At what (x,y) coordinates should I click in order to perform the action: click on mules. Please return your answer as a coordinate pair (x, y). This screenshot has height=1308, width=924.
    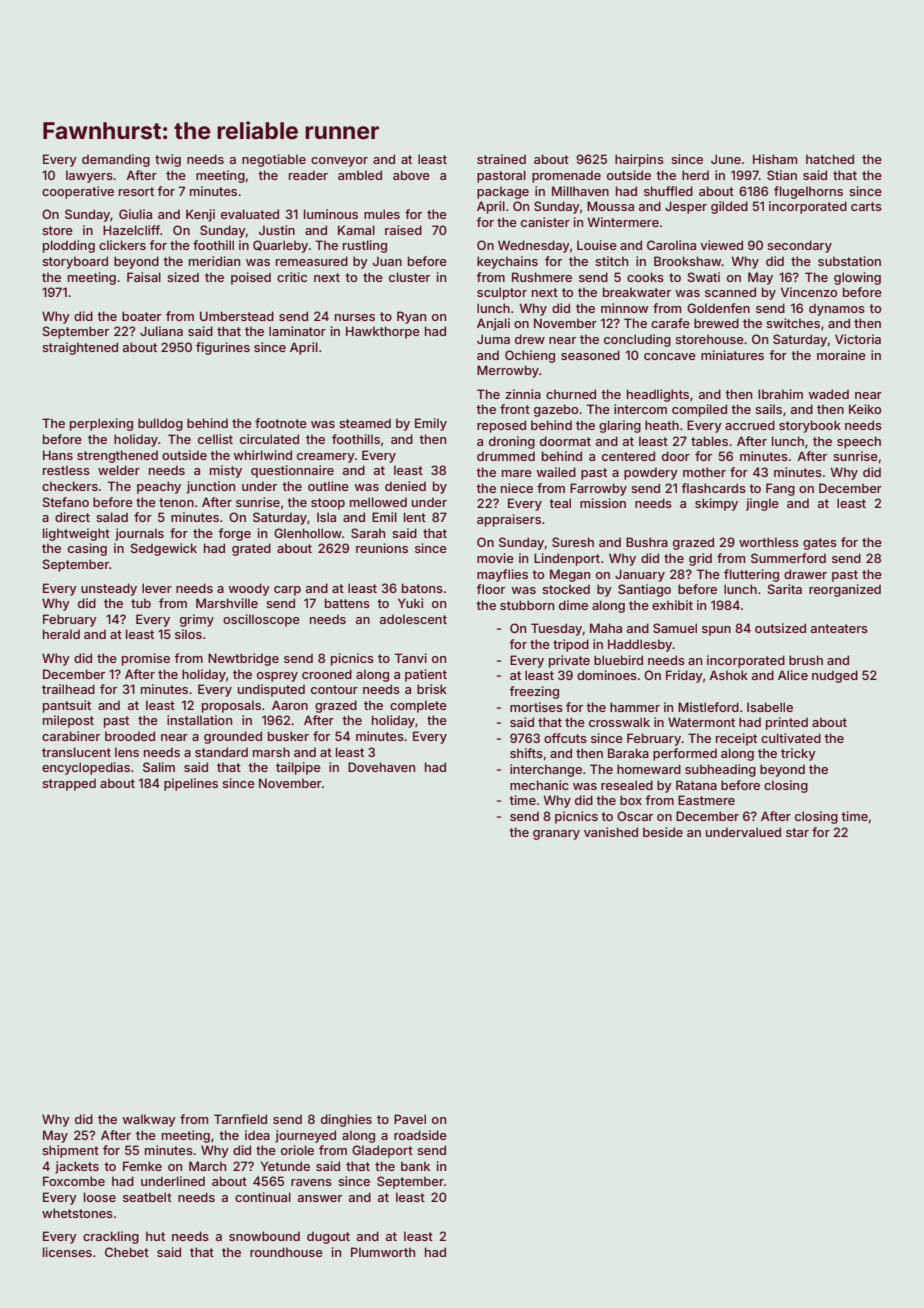
    Looking at the image, I should click on (382, 214).
